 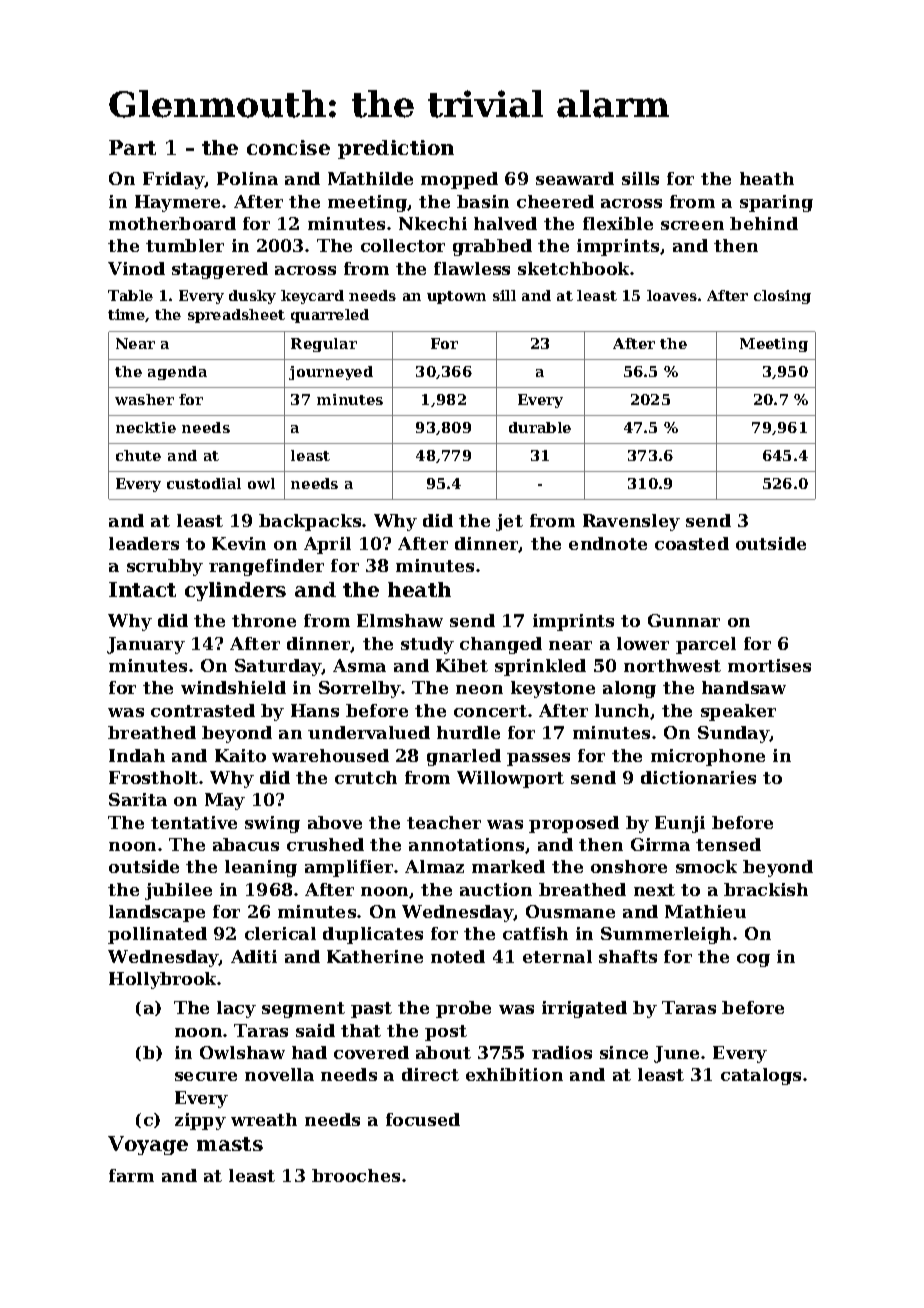 I want to click on custodial, so click(x=204, y=483).
